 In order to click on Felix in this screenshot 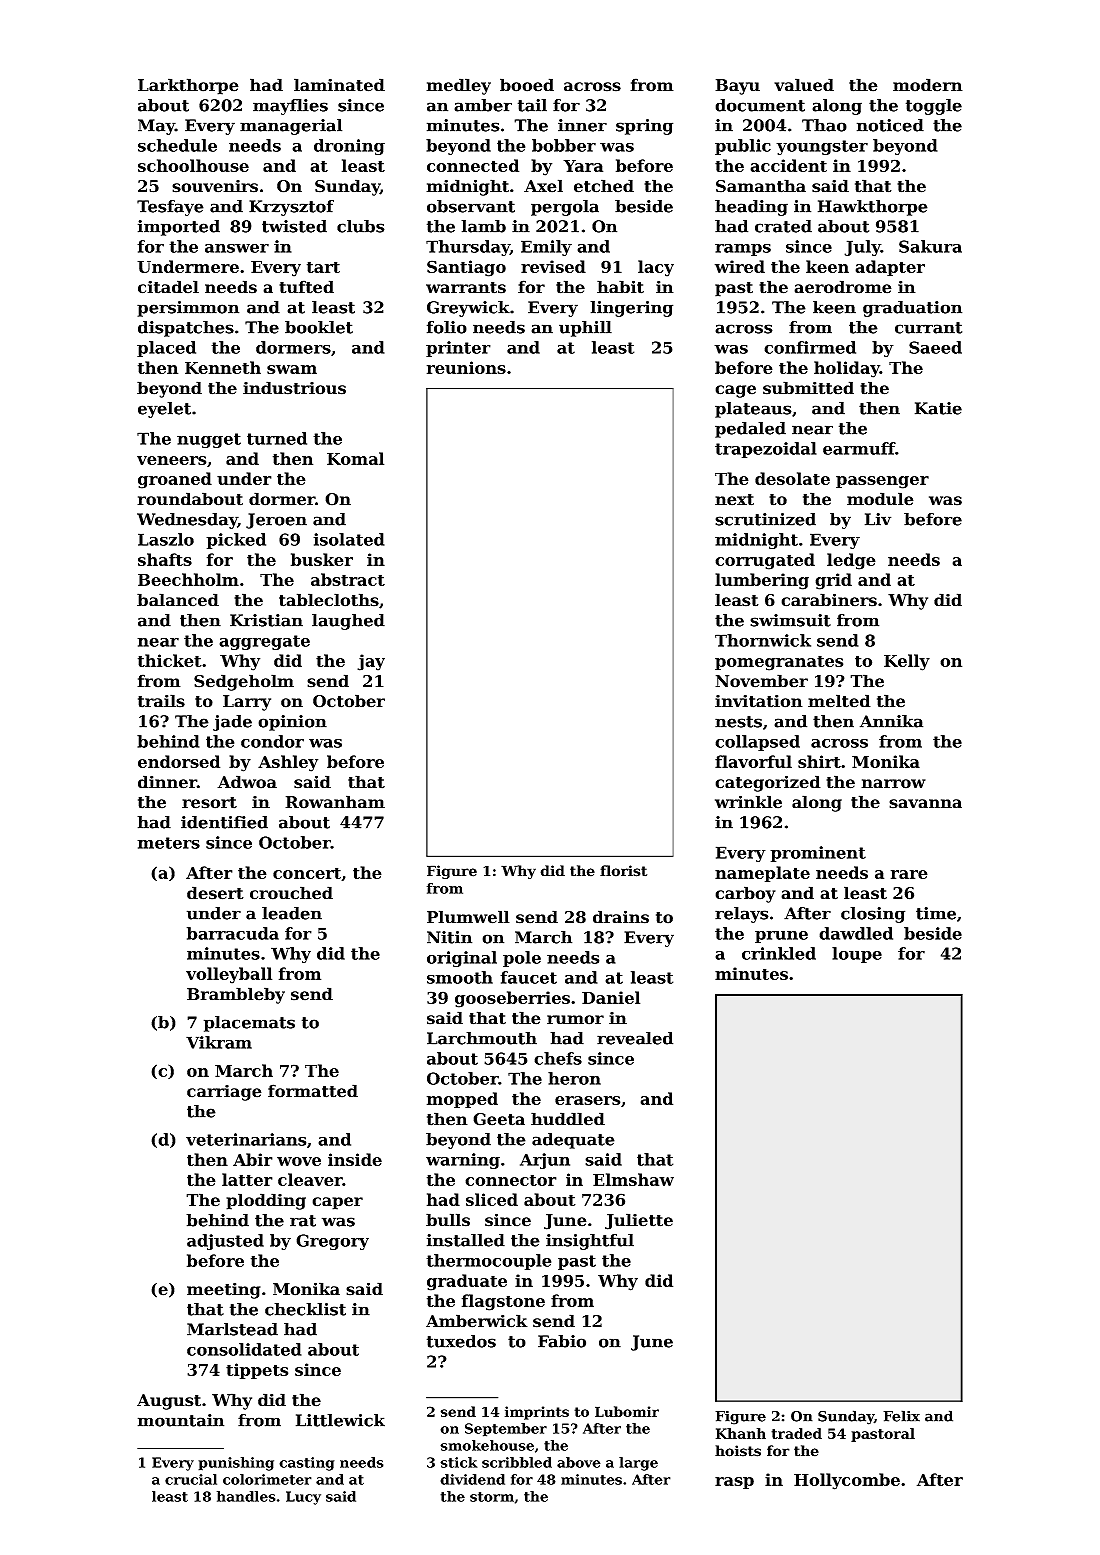, I will do `click(901, 1416)`.
